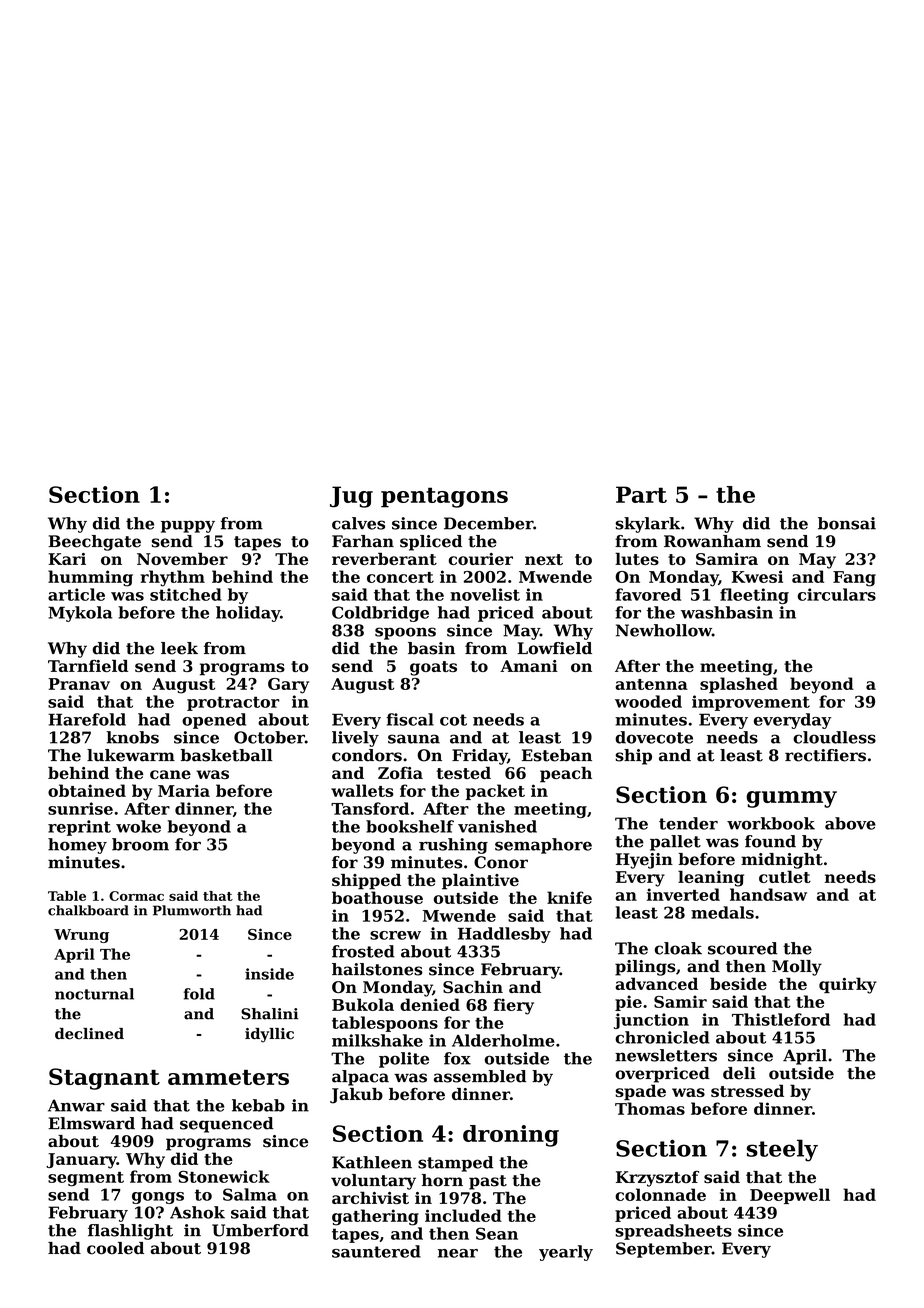 The height and width of the screenshot is (1308, 924). What do you see at coordinates (80, 614) in the screenshot?
I see `Mykola` at bounding box center [80, 614].
